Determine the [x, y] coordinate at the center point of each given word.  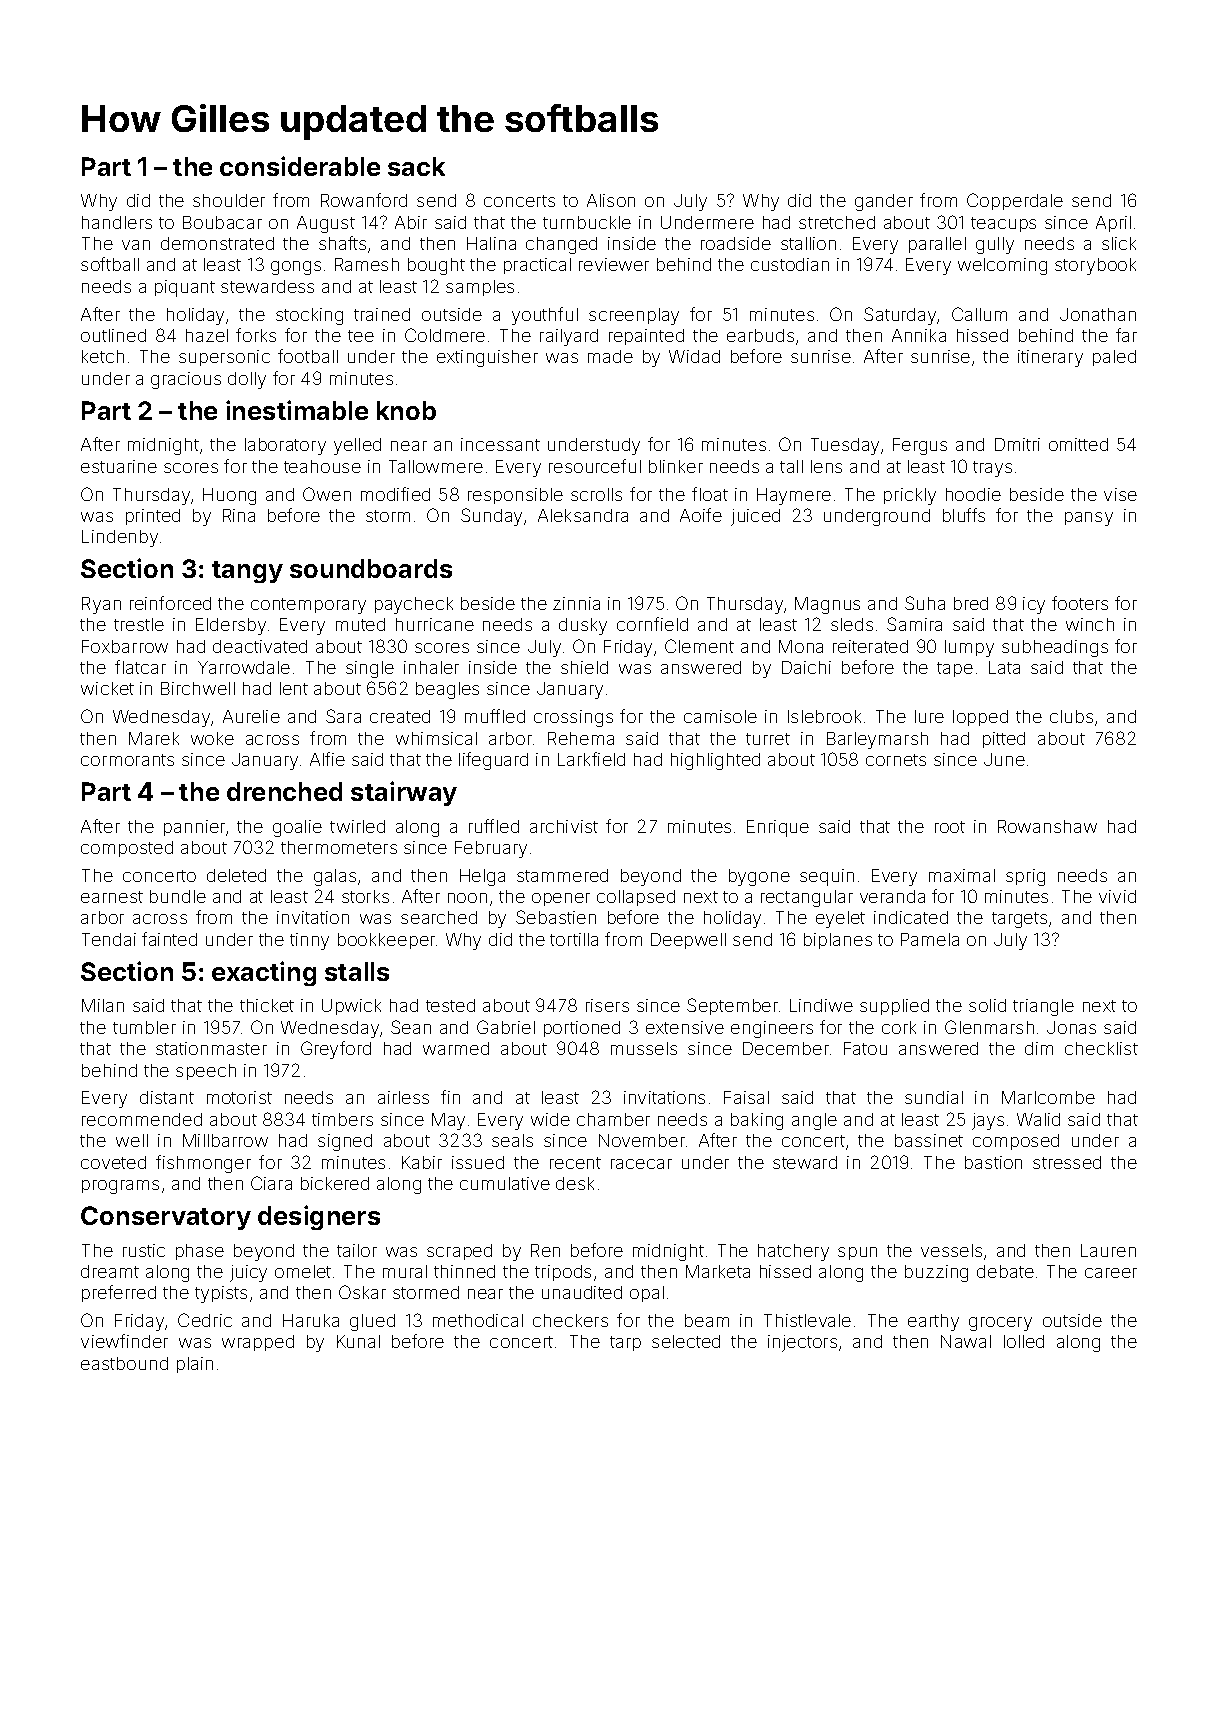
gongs [296, 268]
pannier [194, 828]
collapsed [636, 898]
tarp [625, 1343]
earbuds [760, 335]
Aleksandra [583, 515]
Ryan [101, 605]
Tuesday [845, 446]
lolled [1024, 1341]
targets [1019, 920]
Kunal [358, 1341]
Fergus [920, 446]
